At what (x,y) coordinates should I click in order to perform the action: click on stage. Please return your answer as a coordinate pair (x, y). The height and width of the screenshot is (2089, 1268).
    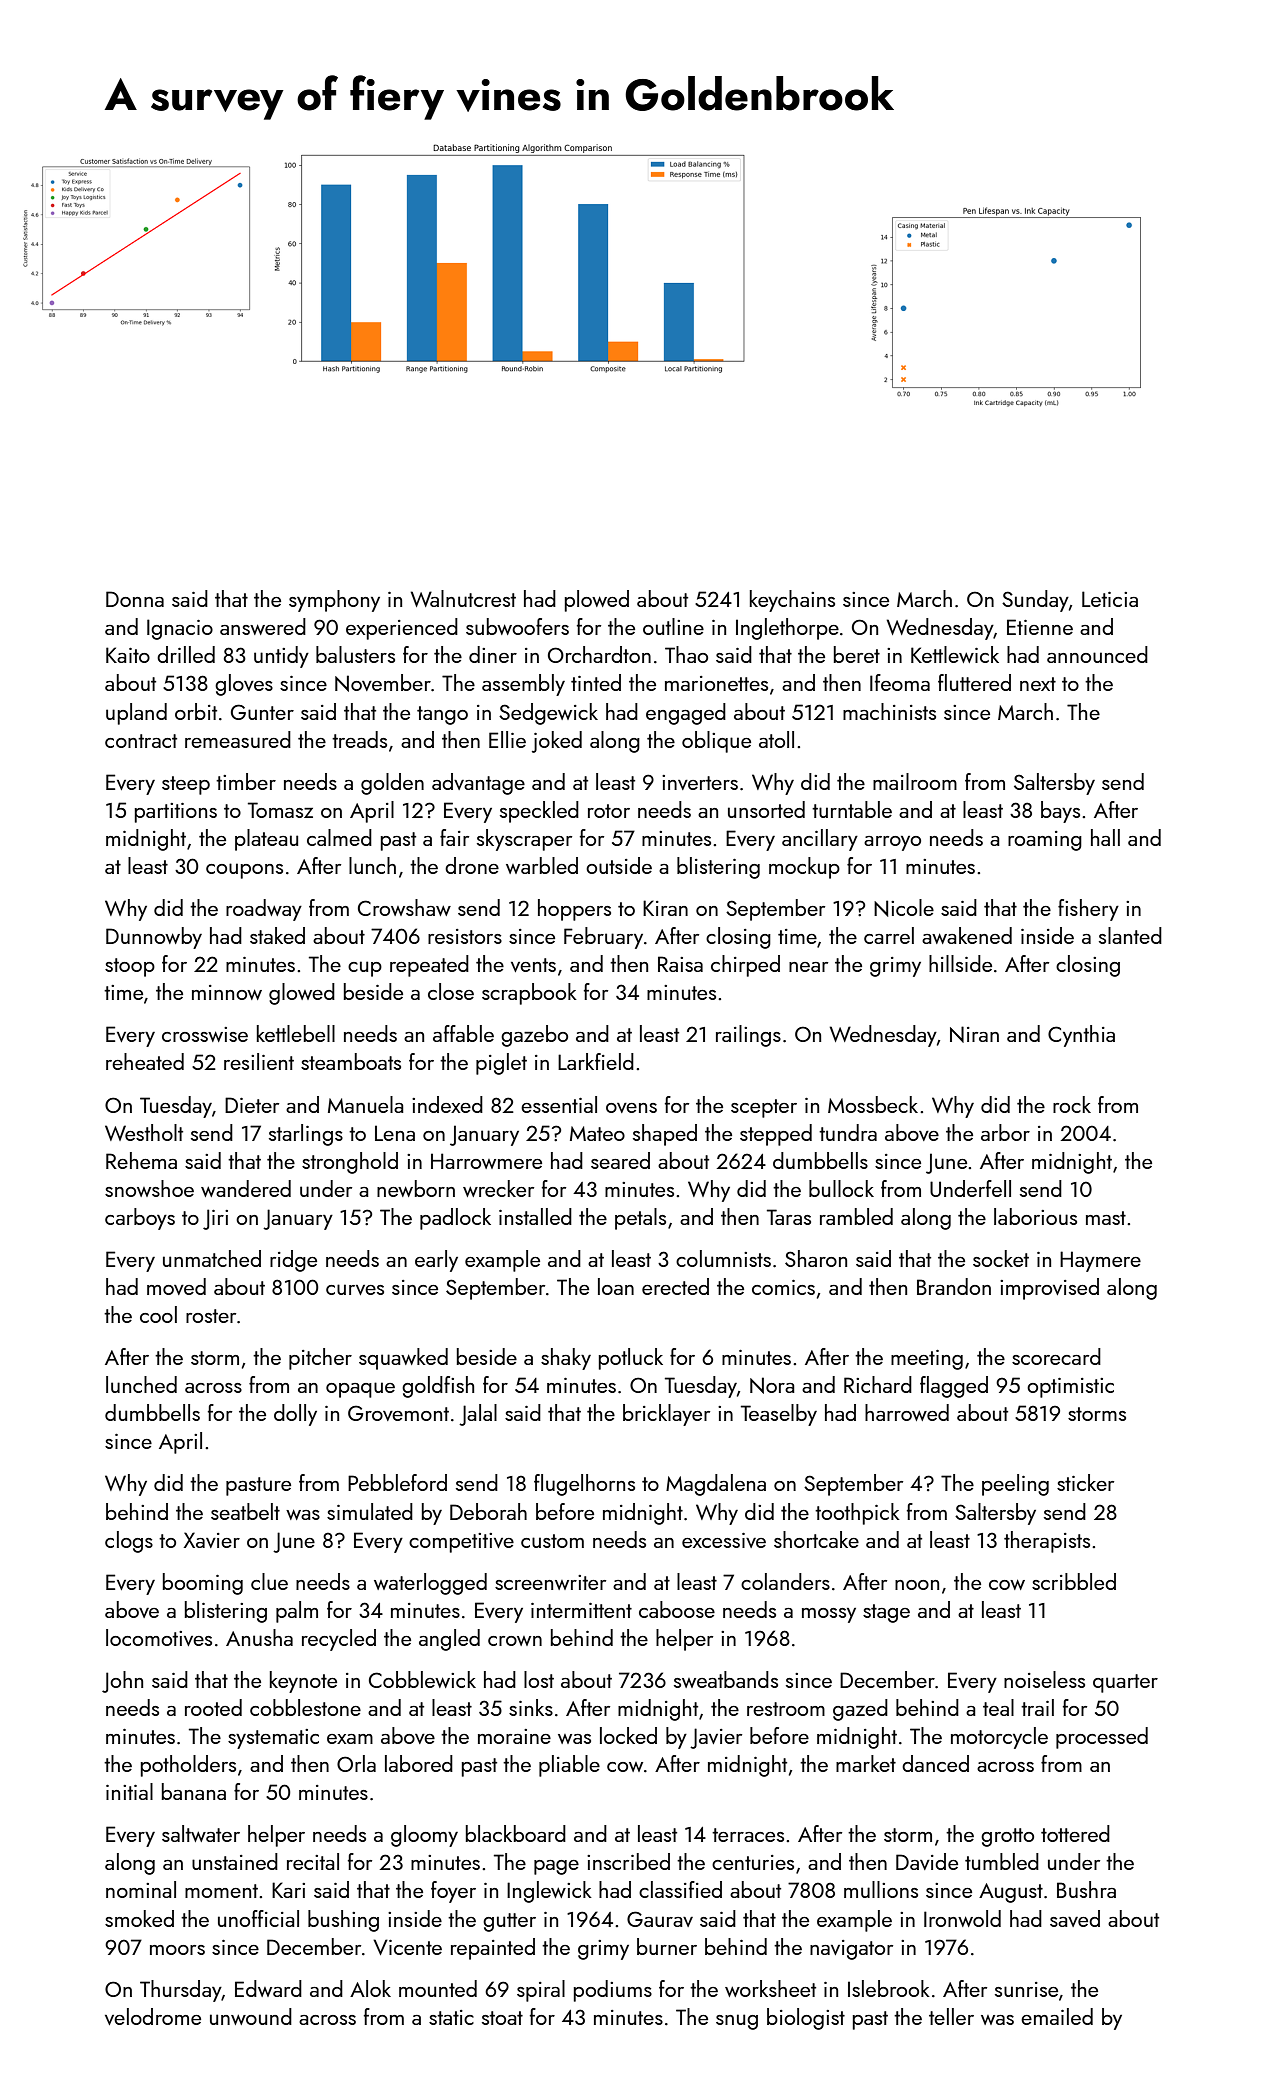
    Looking at the image, I should click on (886, 1613).
